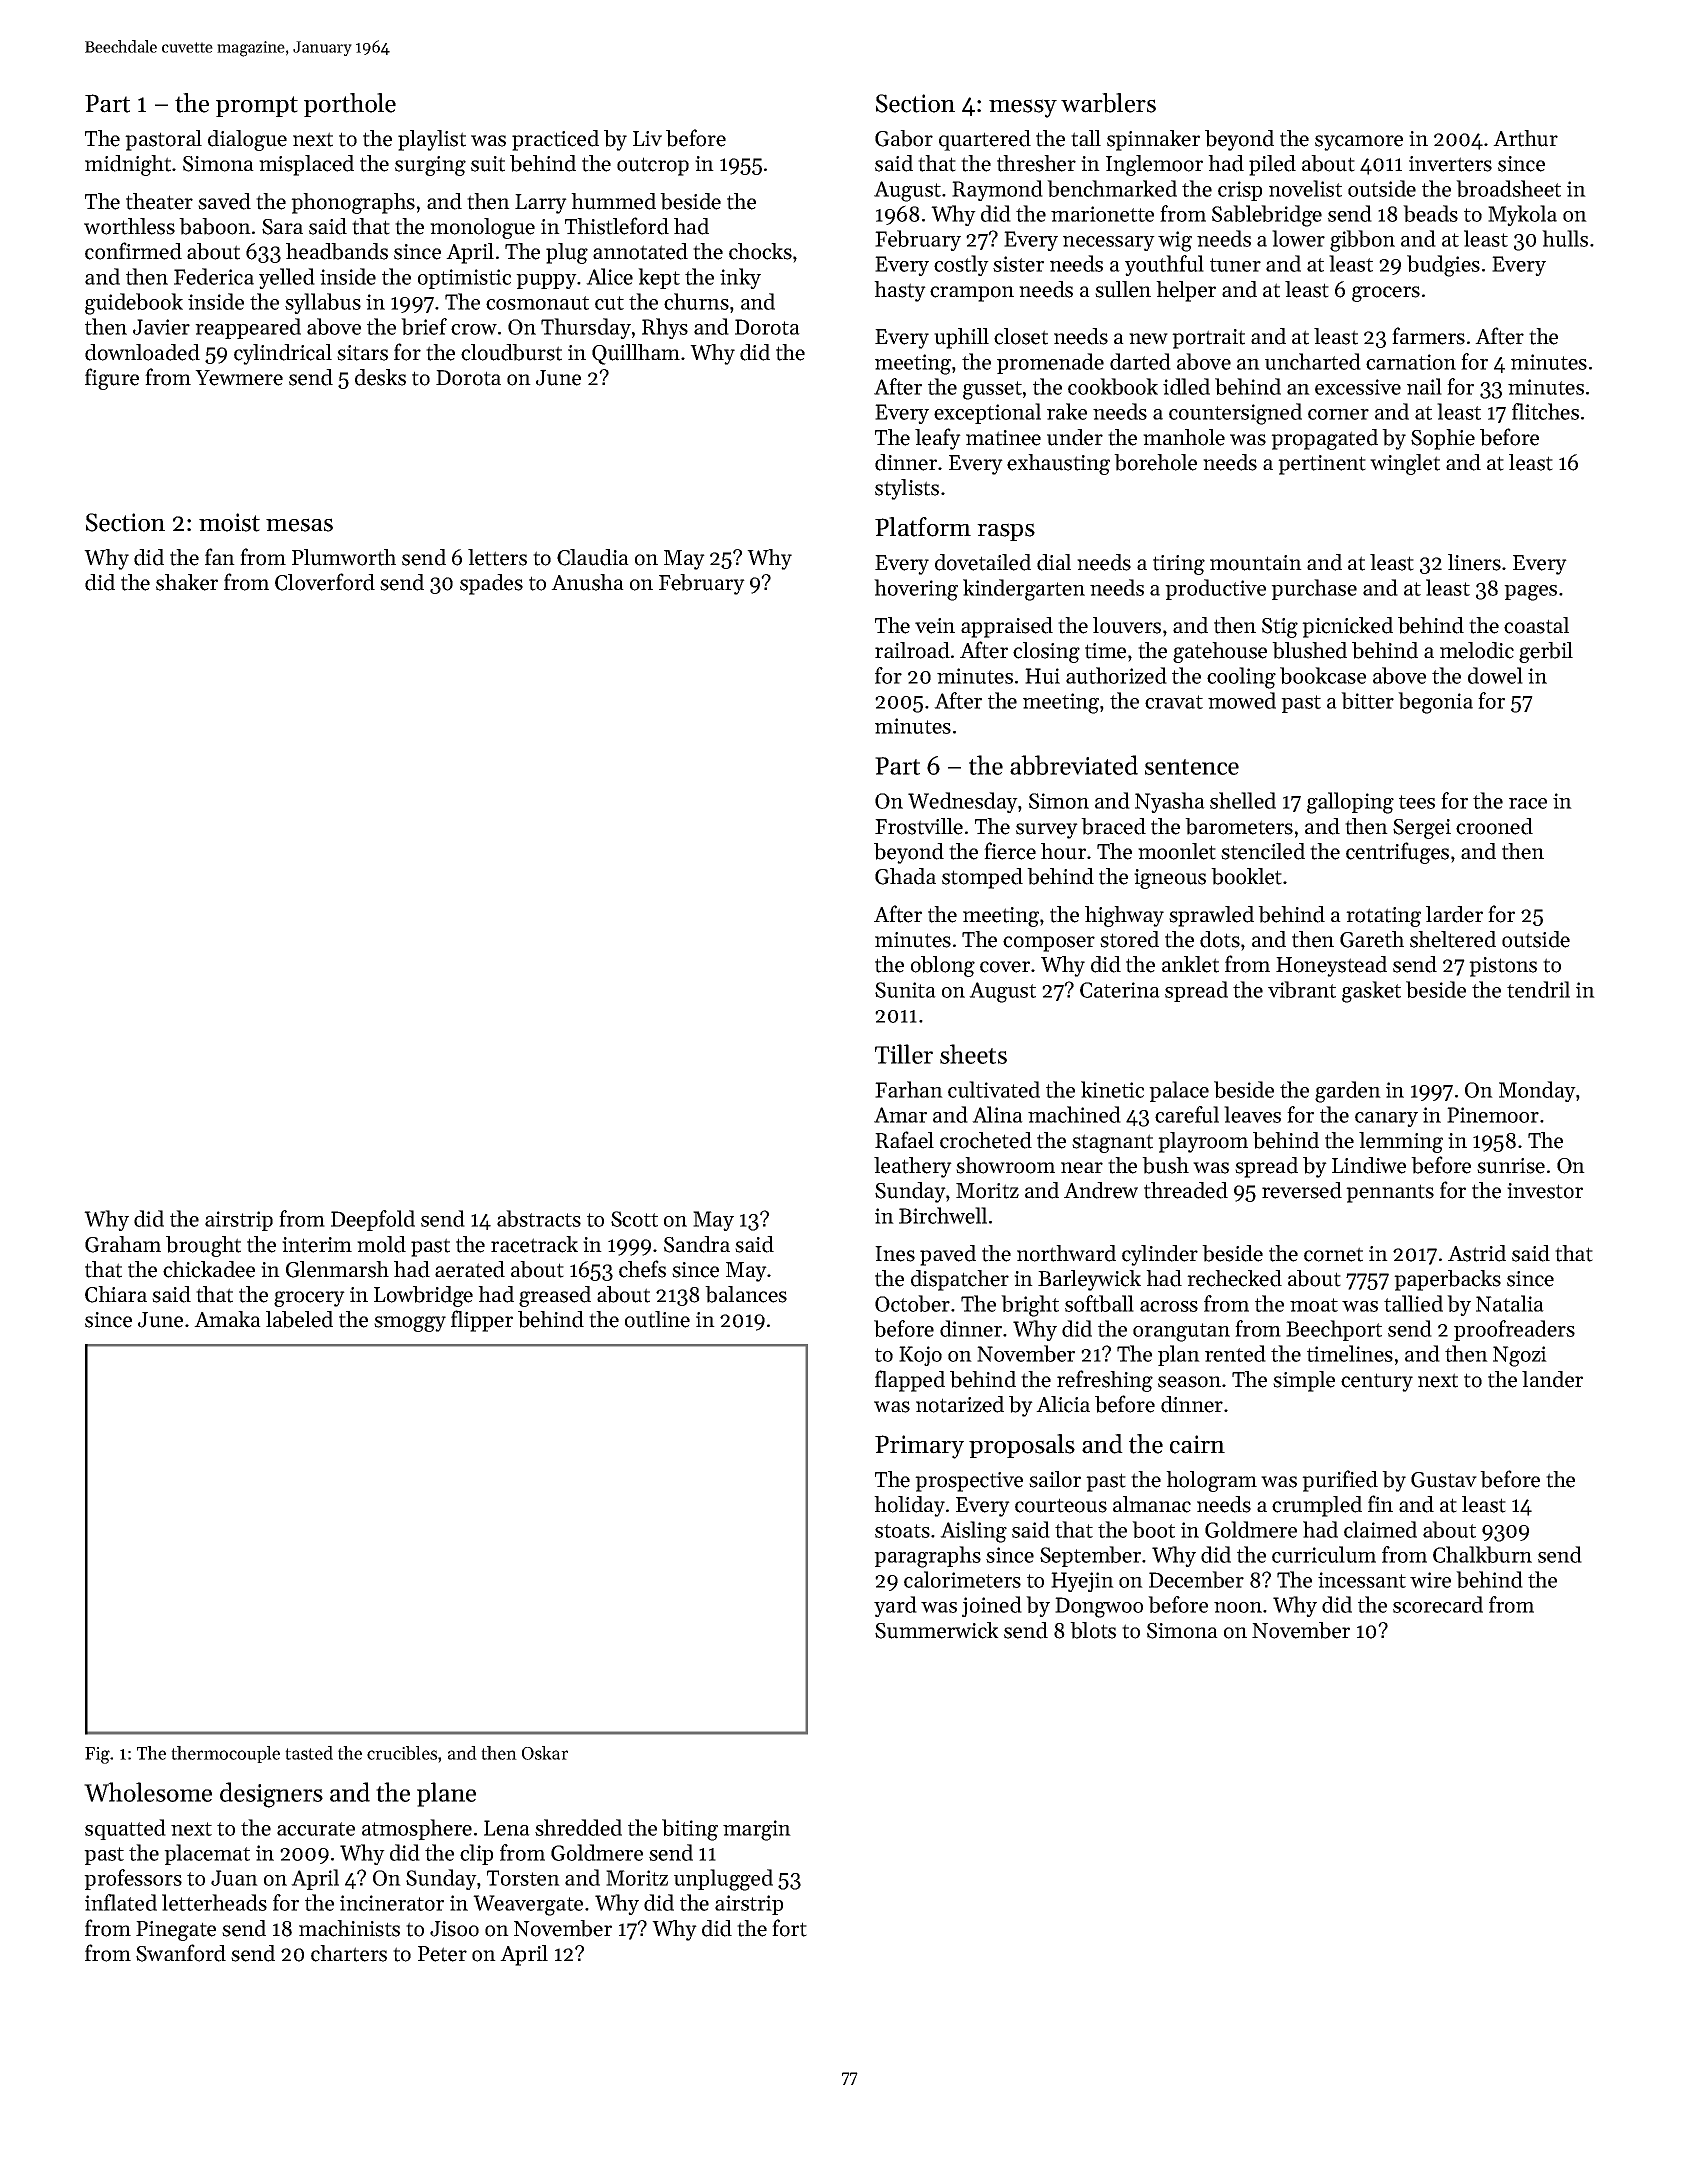 The image size is (1683, 2178). Describe the element at coordinates (634, 1219) in the screenshot. I see `Scott` at that location.
